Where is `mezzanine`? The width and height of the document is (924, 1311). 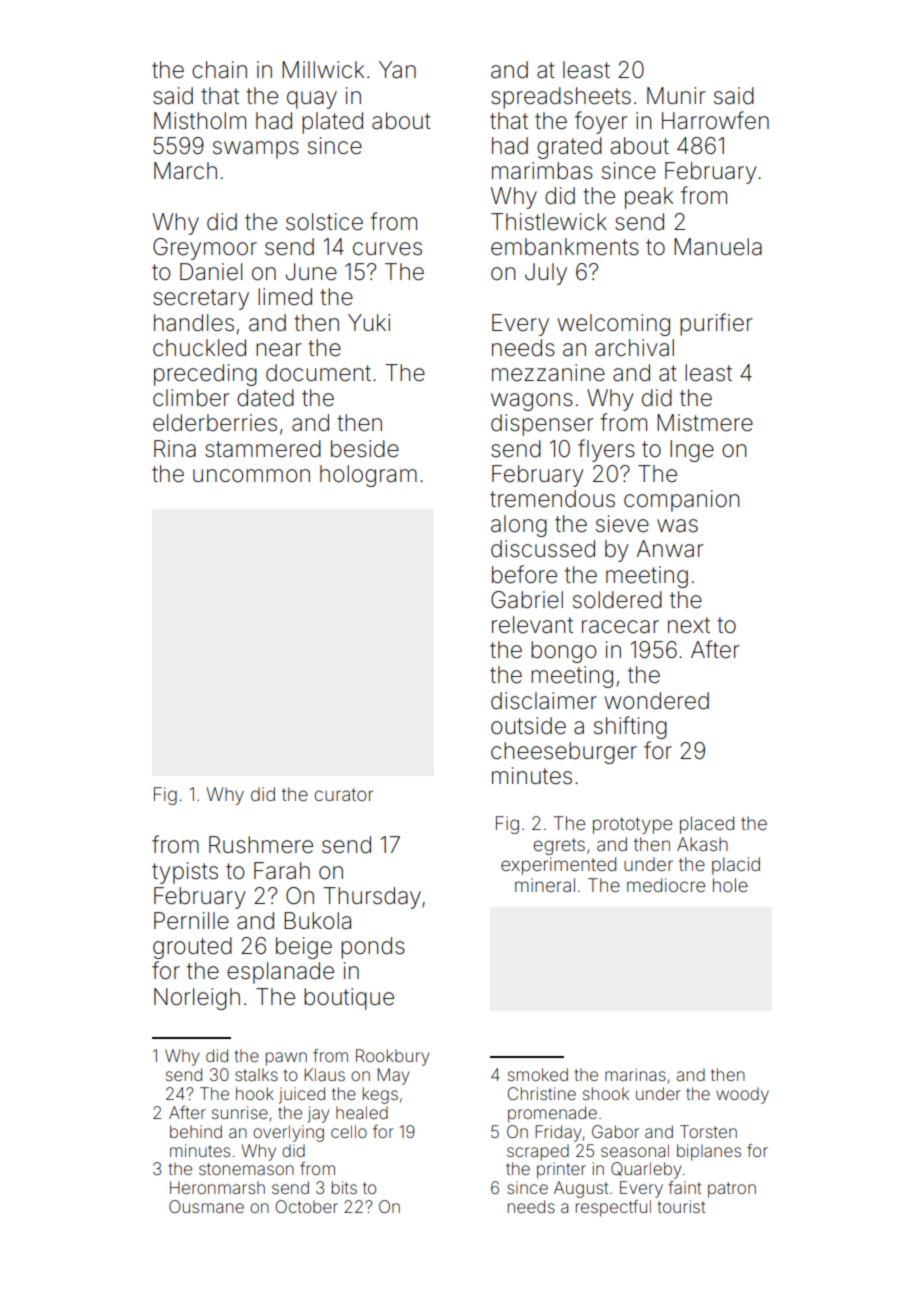
mezzanine is located at coordinates (548, 373).
